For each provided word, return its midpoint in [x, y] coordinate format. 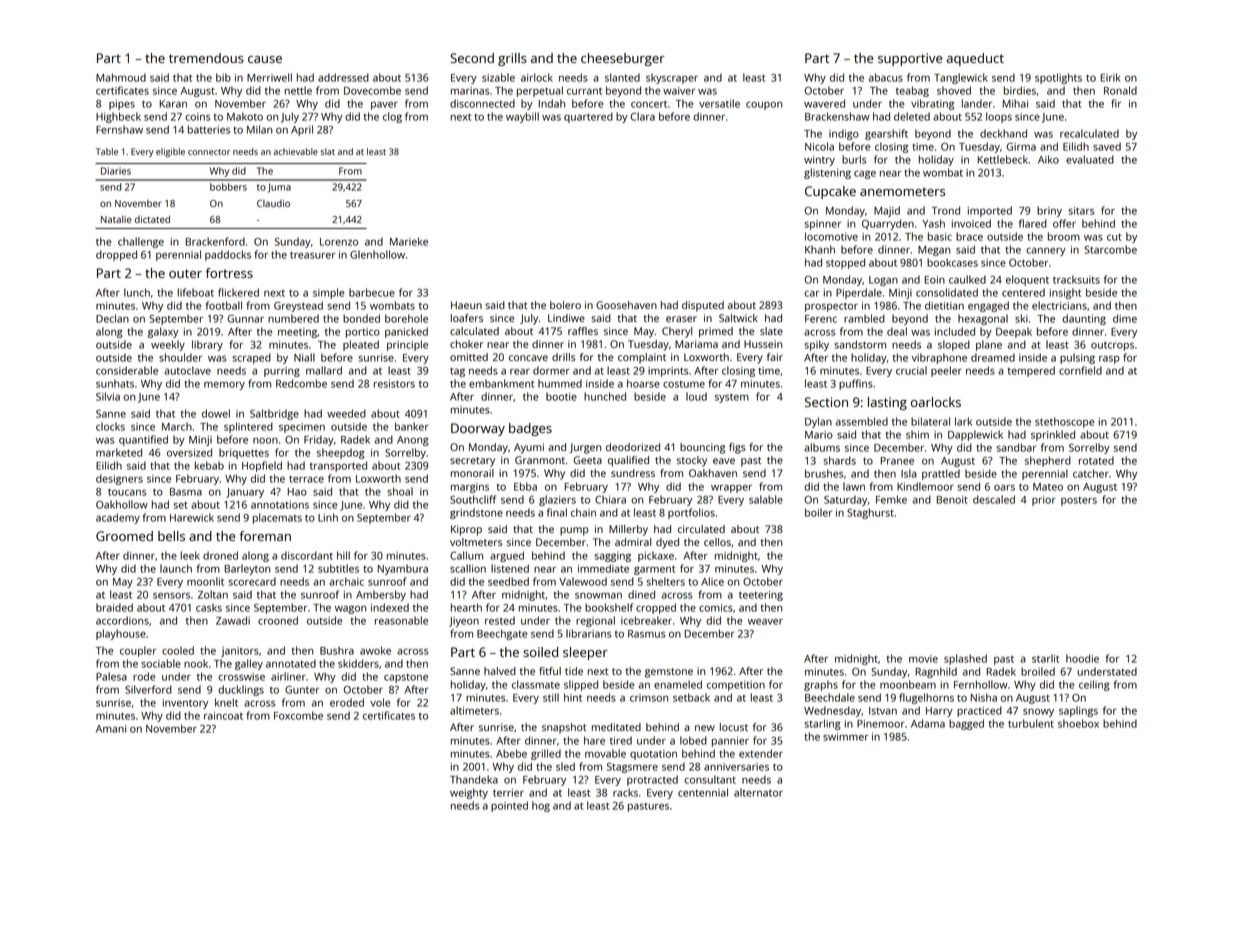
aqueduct [975, 59]
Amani [111, 729]
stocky [692, 461]
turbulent [1031, 723]
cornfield [1080, 370]
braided [114, 607]
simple [328, 293]
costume [684, 384]
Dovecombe [372, 90]
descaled [994, 499]
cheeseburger [623, 59]
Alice [712, 581]
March [177, 426]
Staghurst [870, 513]
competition [736, 686]
